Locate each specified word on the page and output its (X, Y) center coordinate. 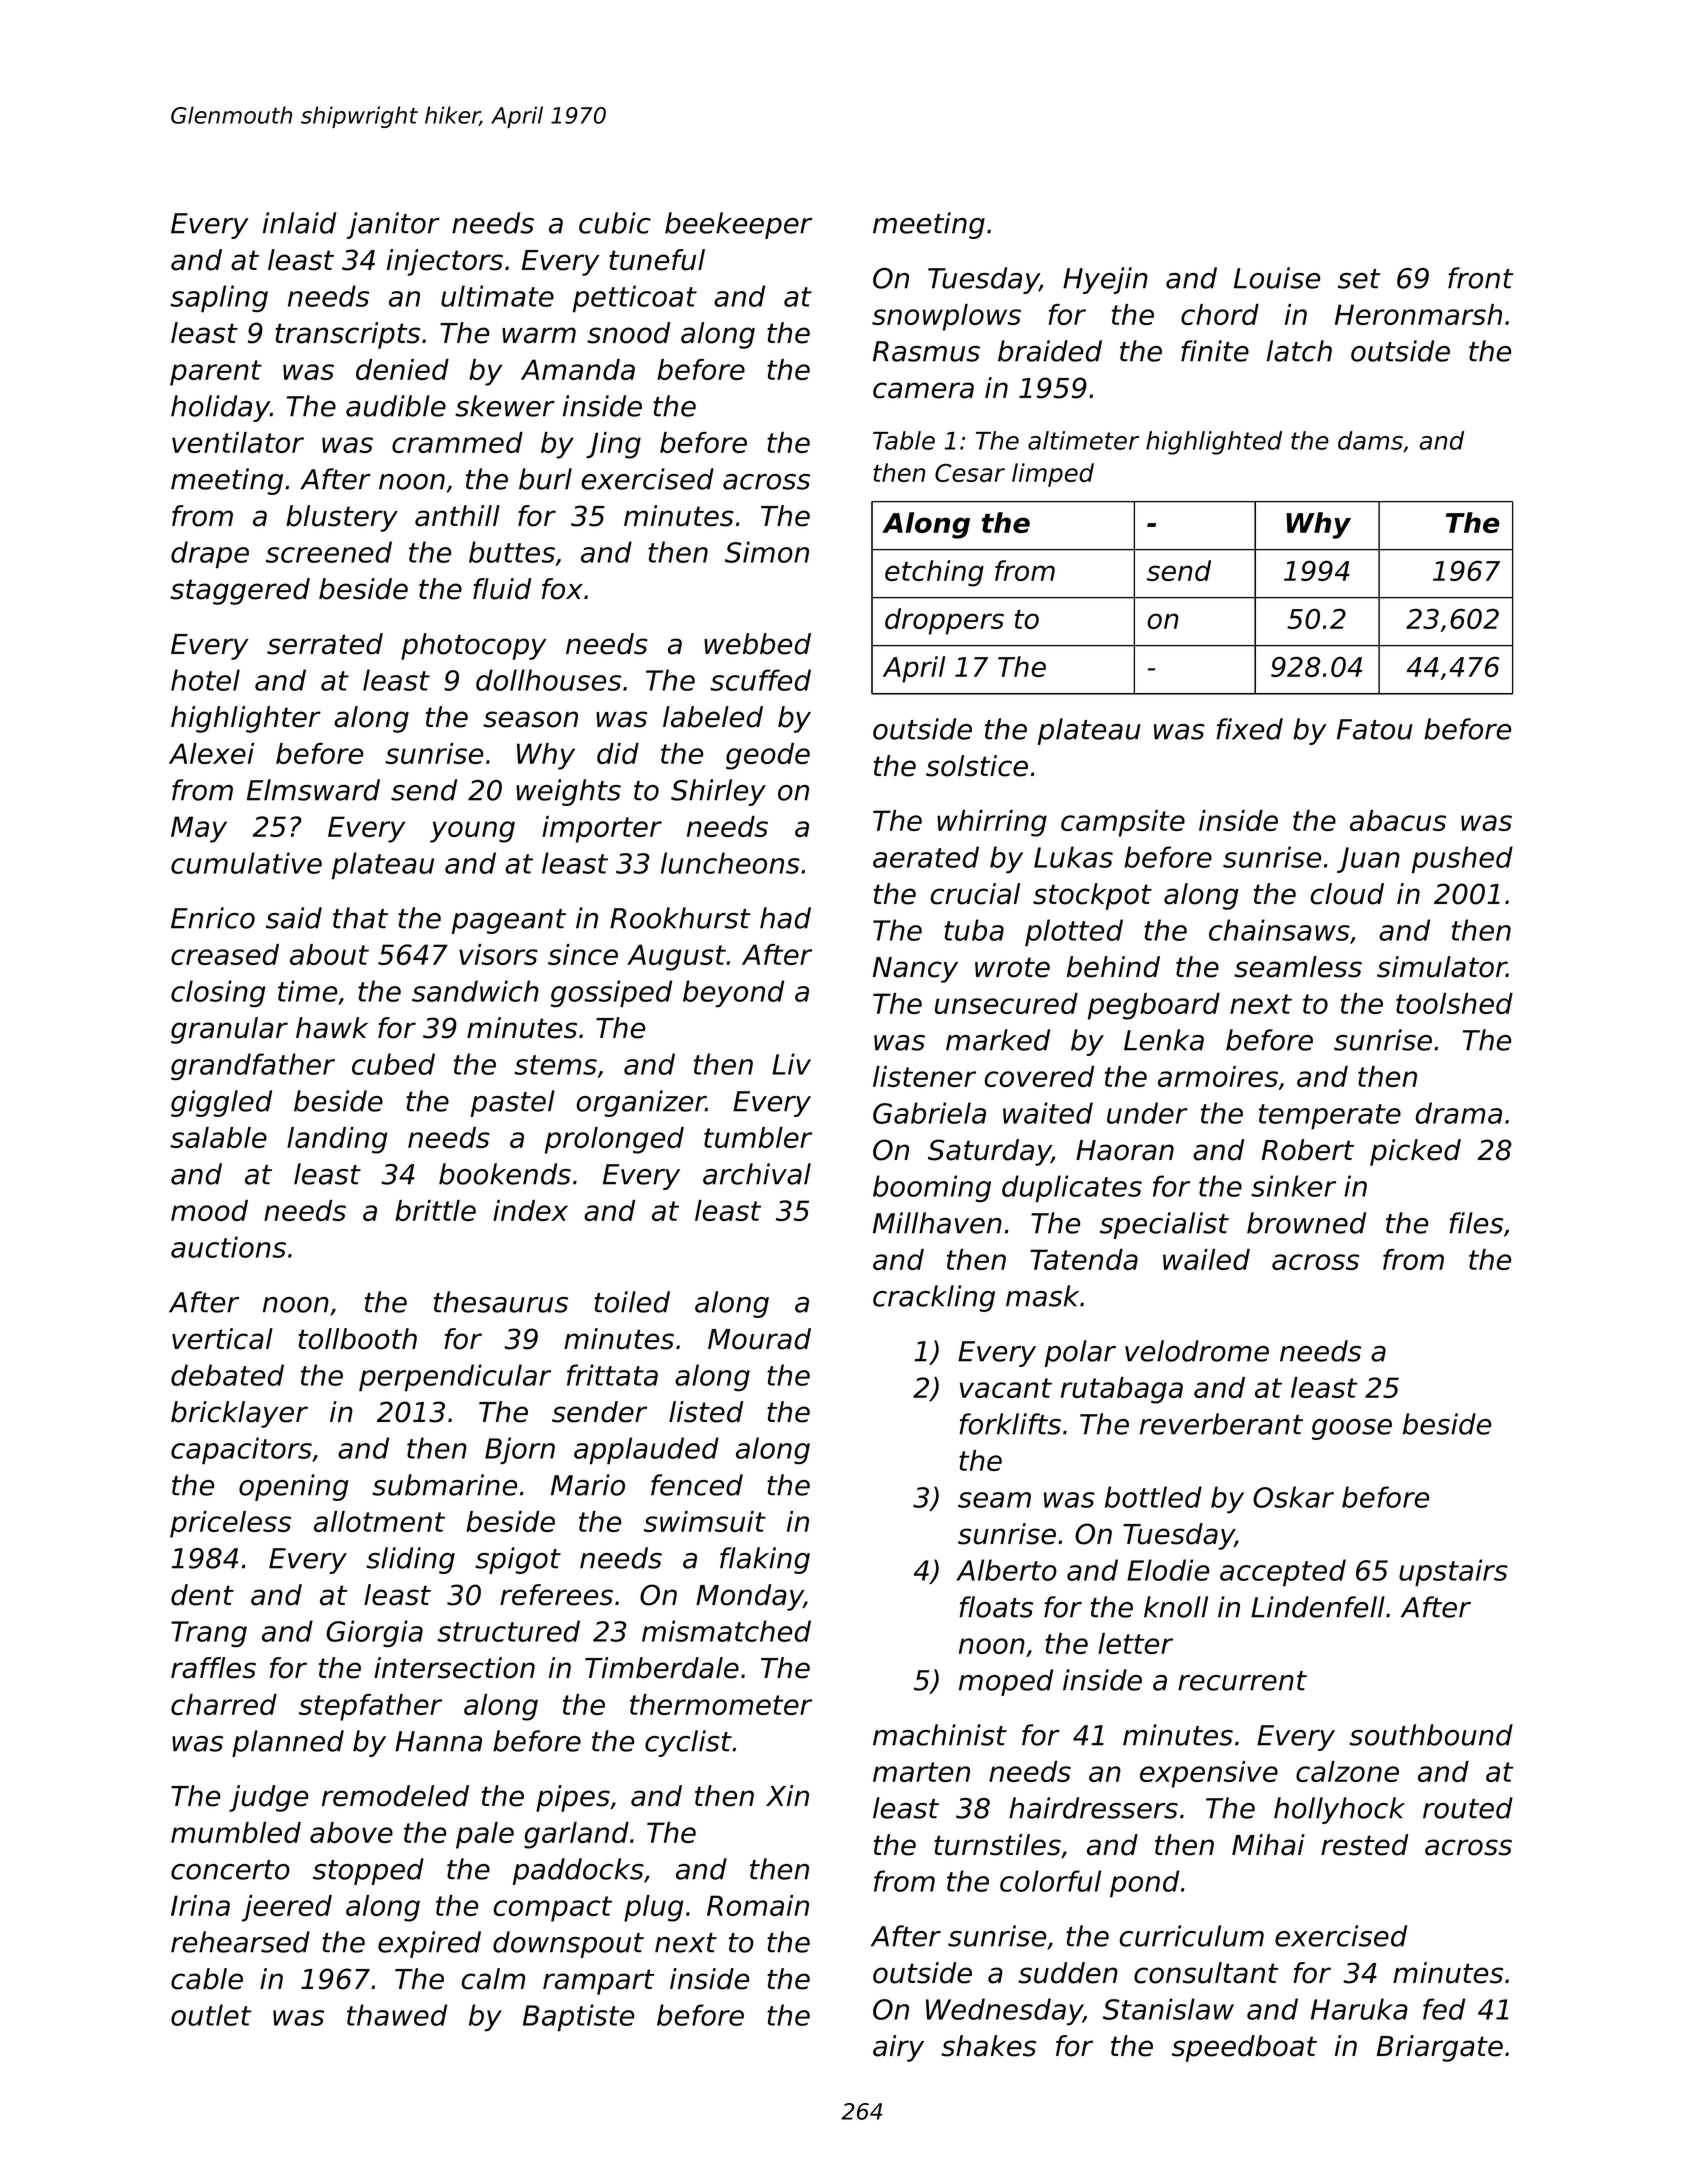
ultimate (497, 296)
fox (562, 589)
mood (209, 1210)
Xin (787, 1795)
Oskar (1293, 1497)
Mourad (759, 1339)
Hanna (438, 1741)
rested (1364, 1845)
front (1480, 278)
